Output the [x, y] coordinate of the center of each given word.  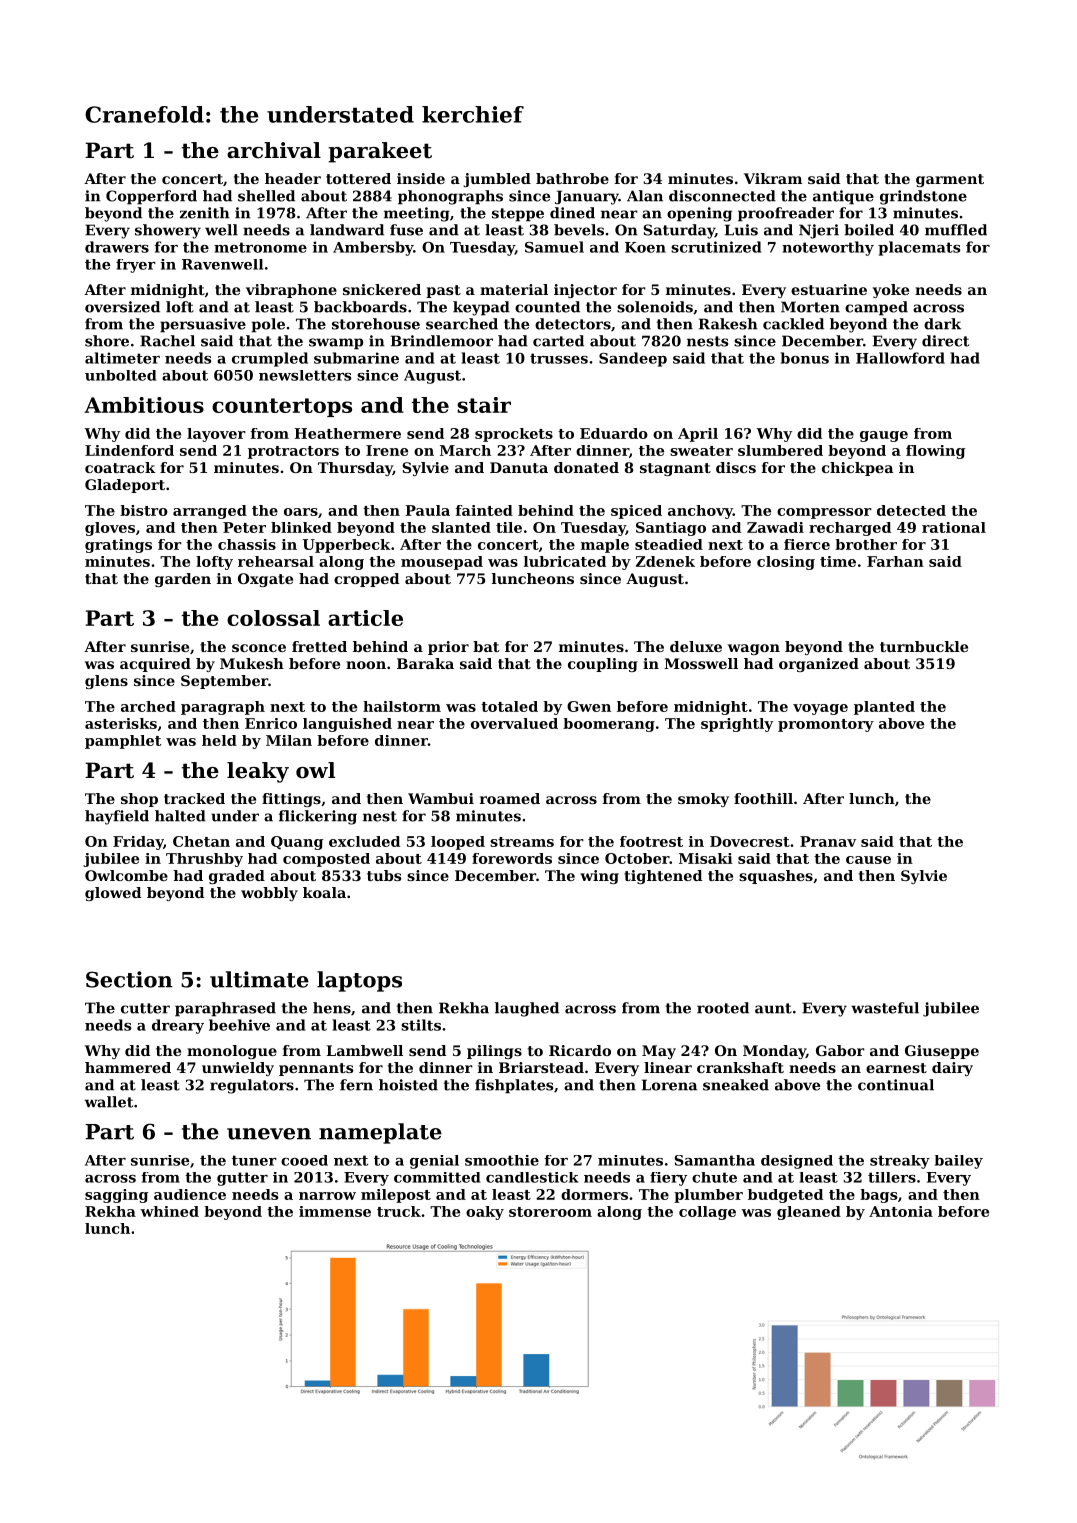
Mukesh [252, 663]
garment [950, 180]
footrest [651, 841]
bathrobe [572, 178]
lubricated [565, 561]
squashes [776, 877]
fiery [668, 1179]
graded [237, 877]
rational [954, 527]
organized [819, 665]
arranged [210, 512]
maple [605, 546]
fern [356, 1085]
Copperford [151, 197]
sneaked [736, 1085]
